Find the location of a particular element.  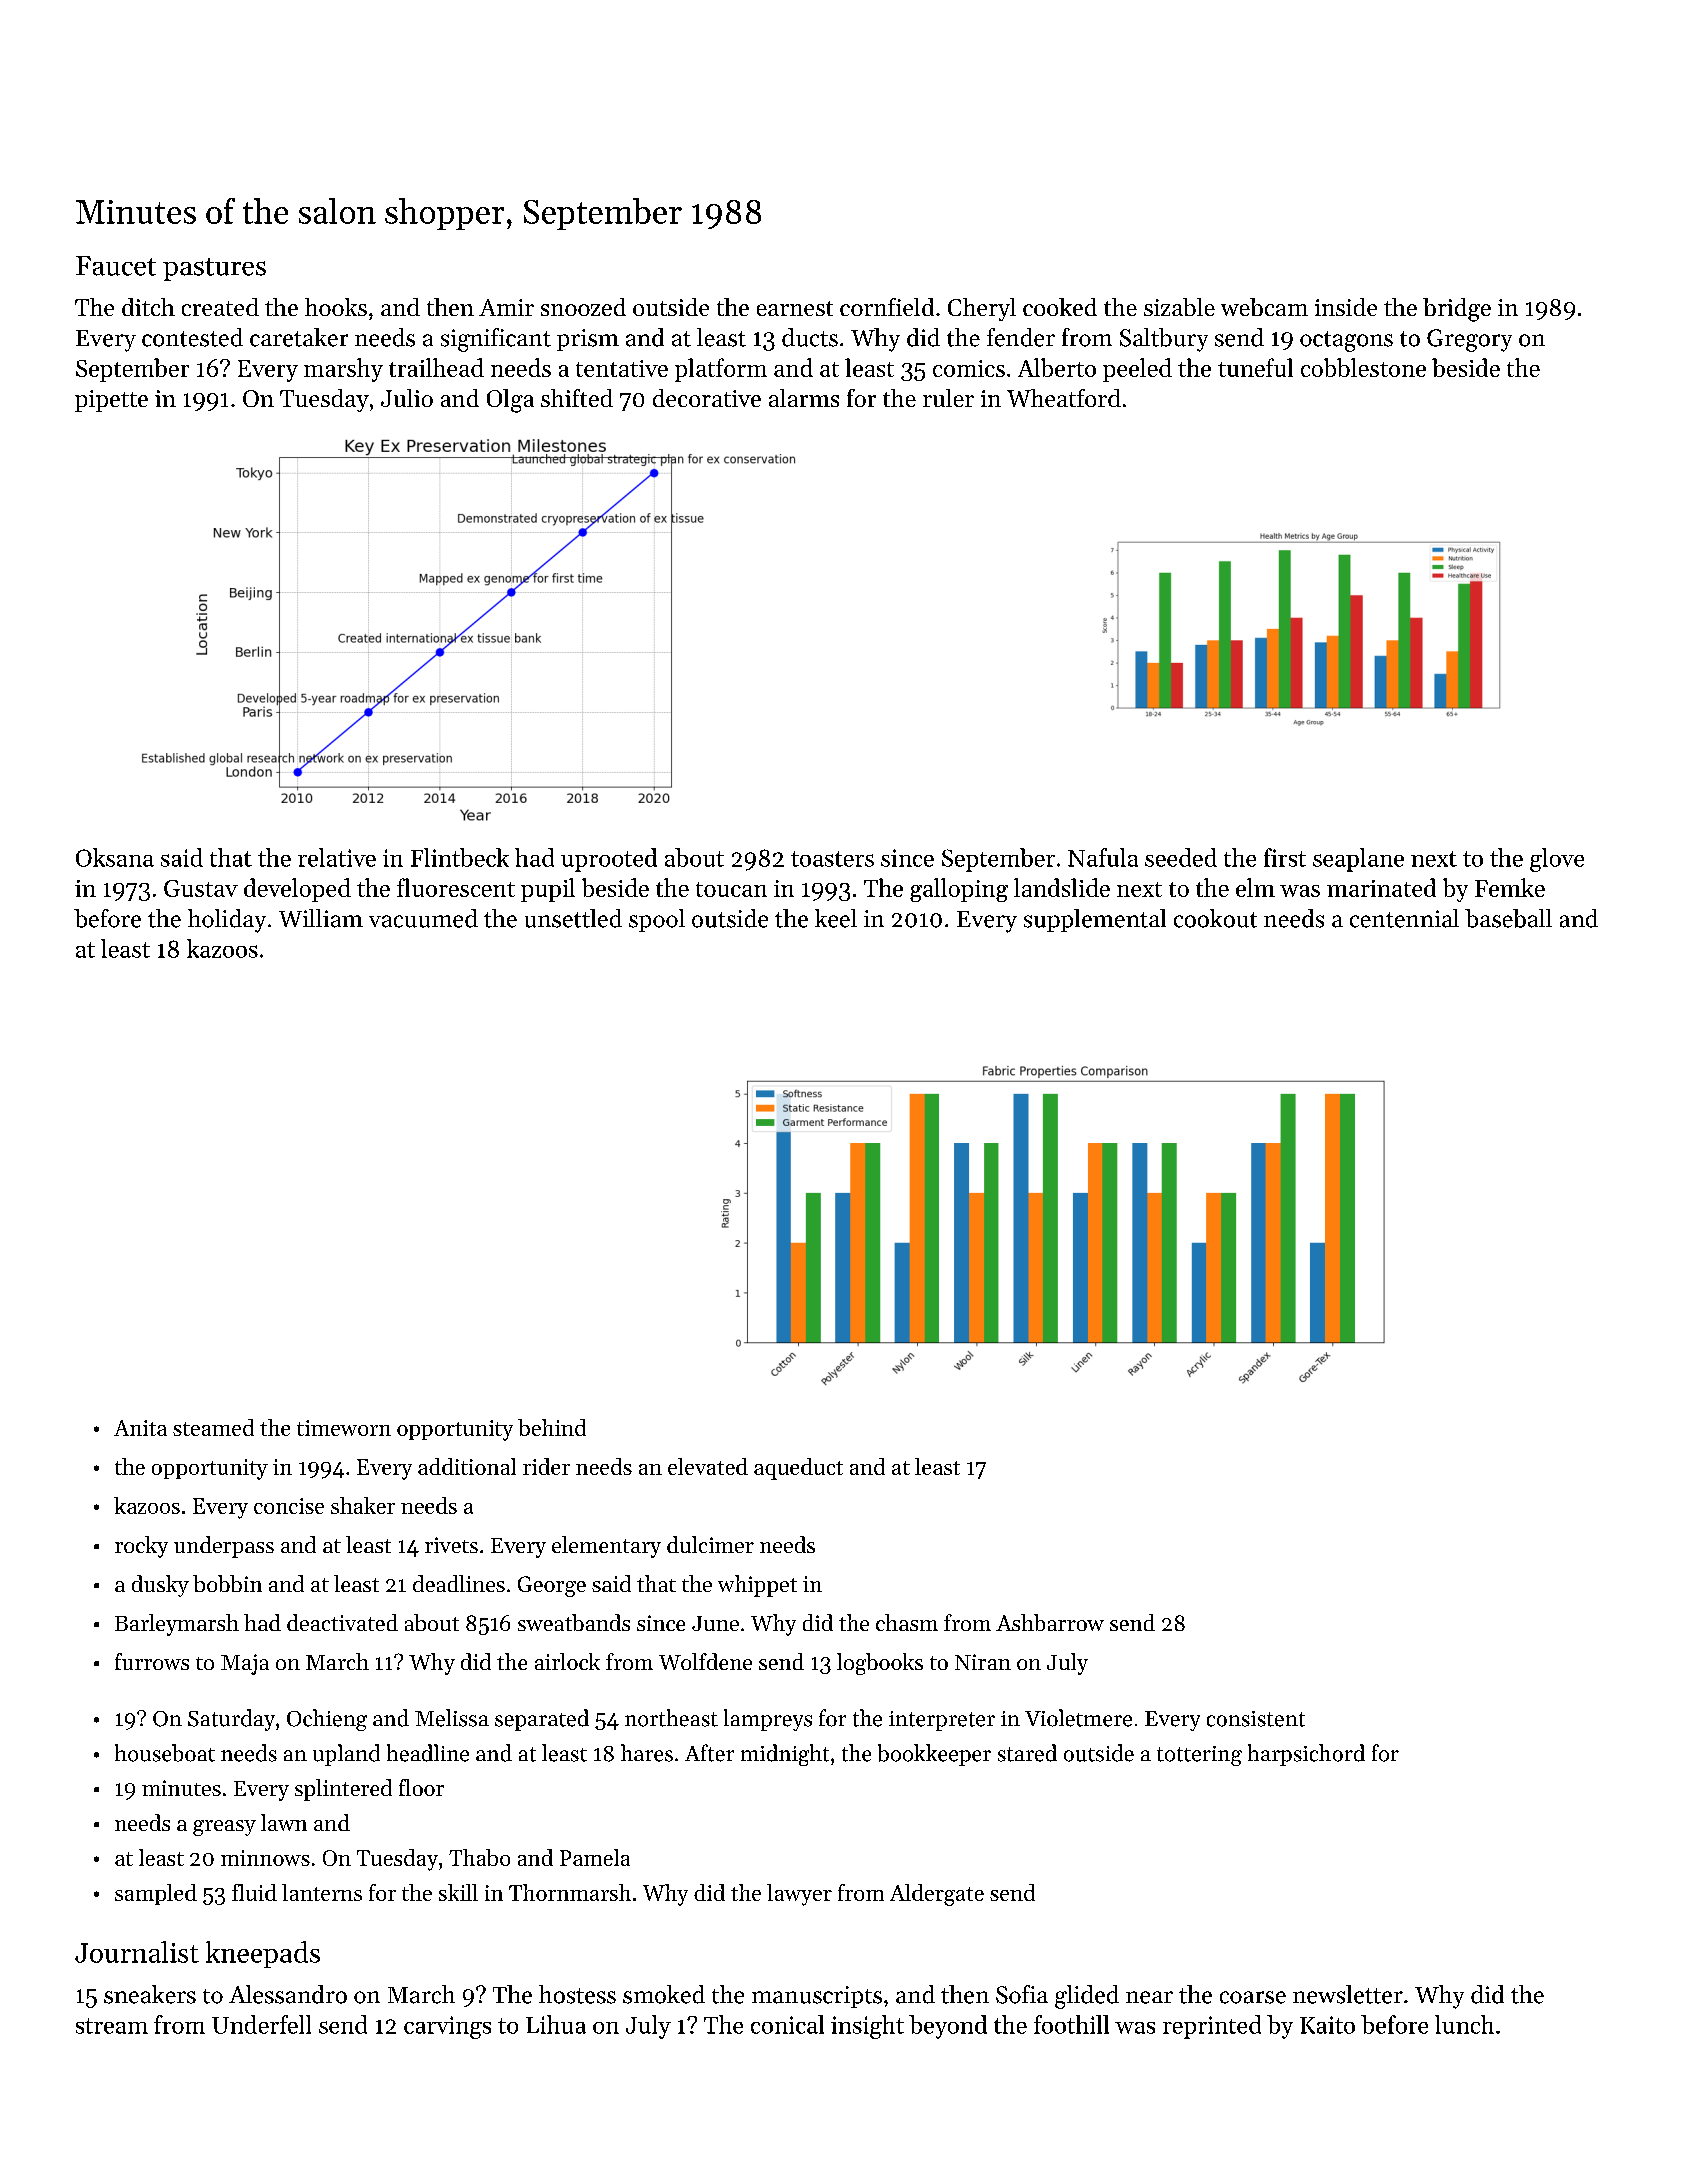

stream is located at coordinates (112, 2026).
